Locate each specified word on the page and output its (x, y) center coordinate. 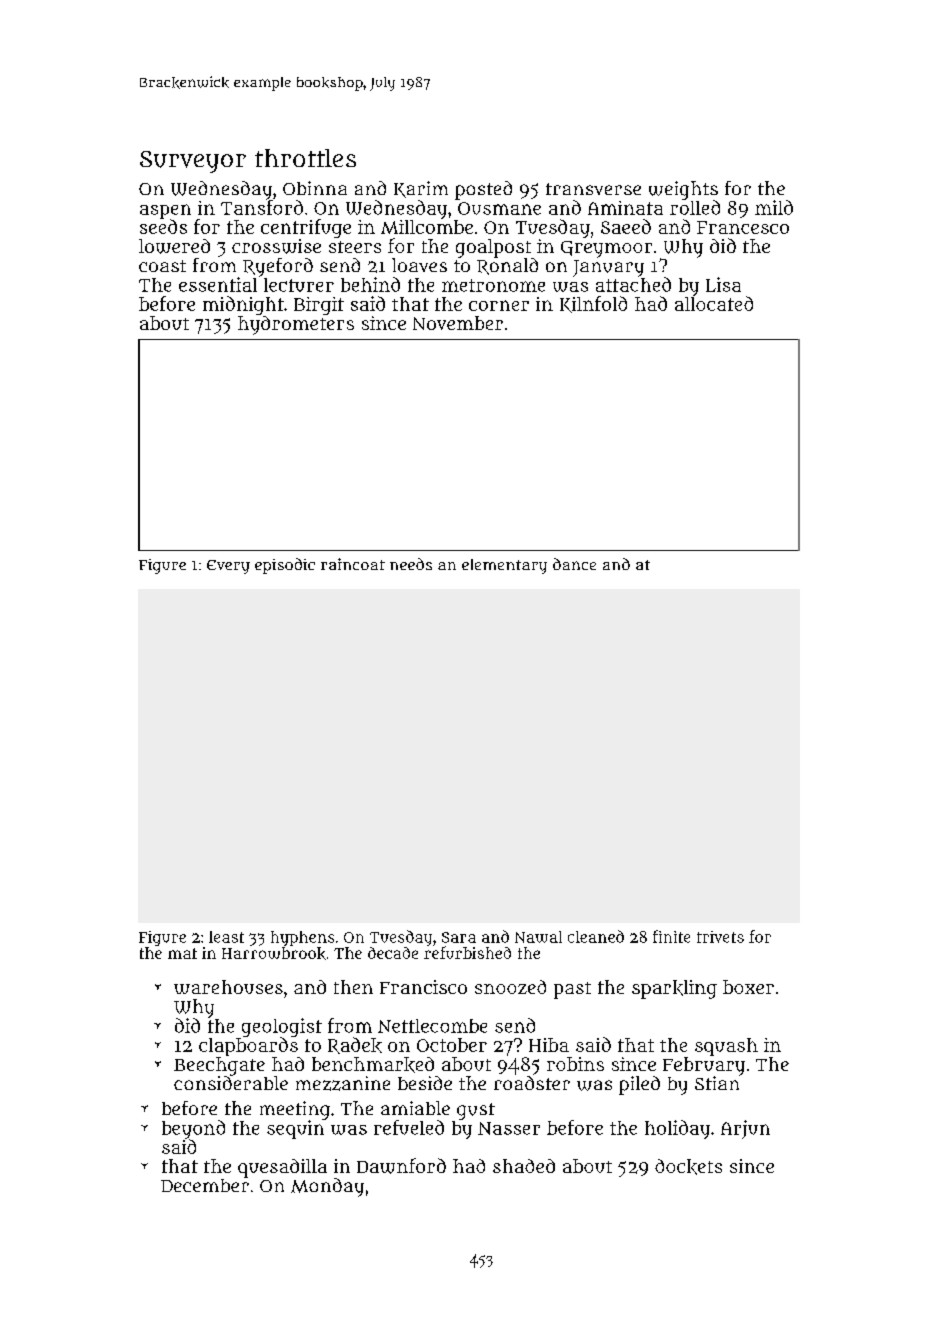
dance (574, 564)
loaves (419, 265)
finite (671, 936)
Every (228, 567)
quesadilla (282, 1168)
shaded (524, 1166)
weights (683, 190)
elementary (504, 566)
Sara (459, 937)
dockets (688, 1167)
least (226, 937)
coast (162, 266)
